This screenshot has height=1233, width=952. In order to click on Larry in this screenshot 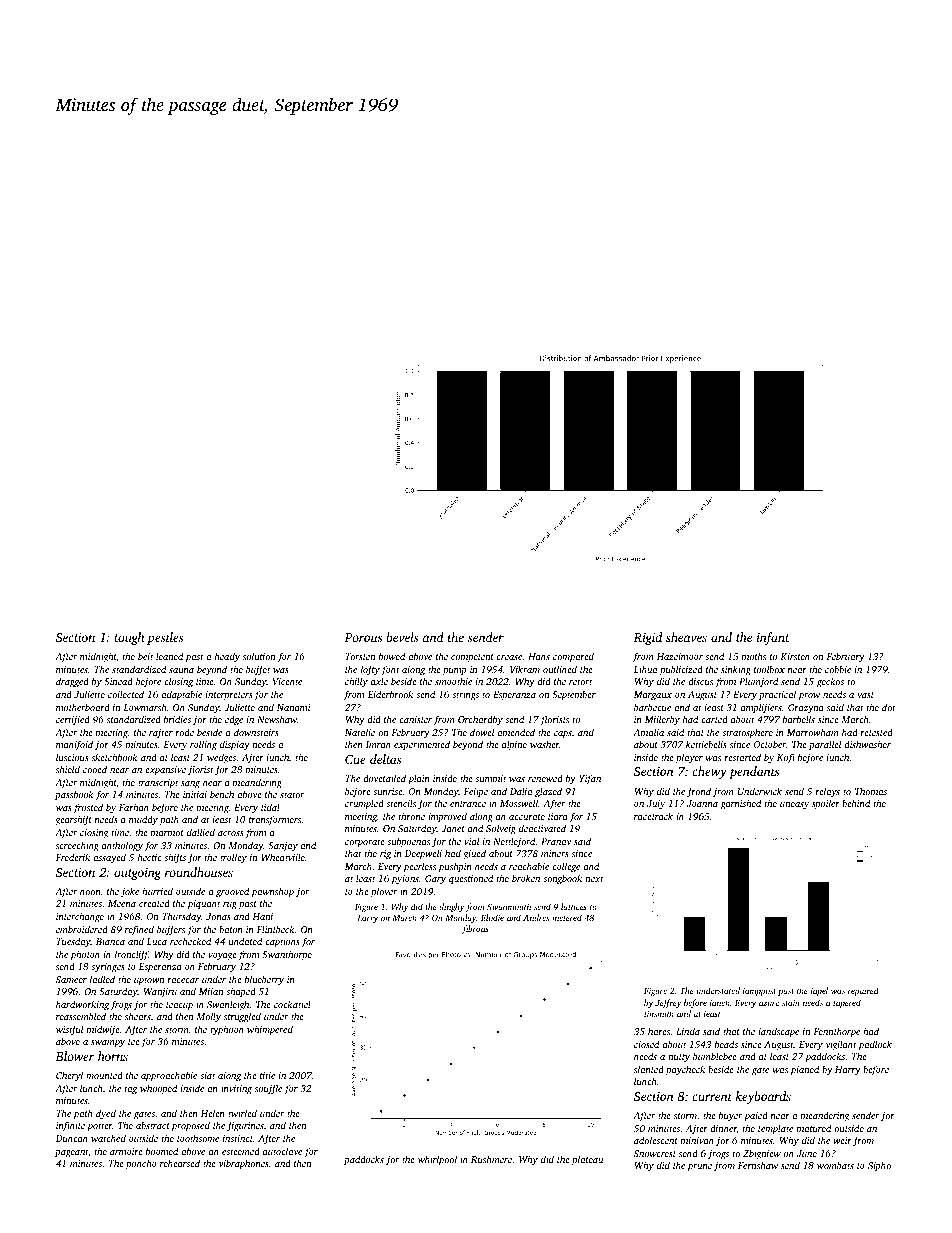, I will do `click(367, 919)`.
